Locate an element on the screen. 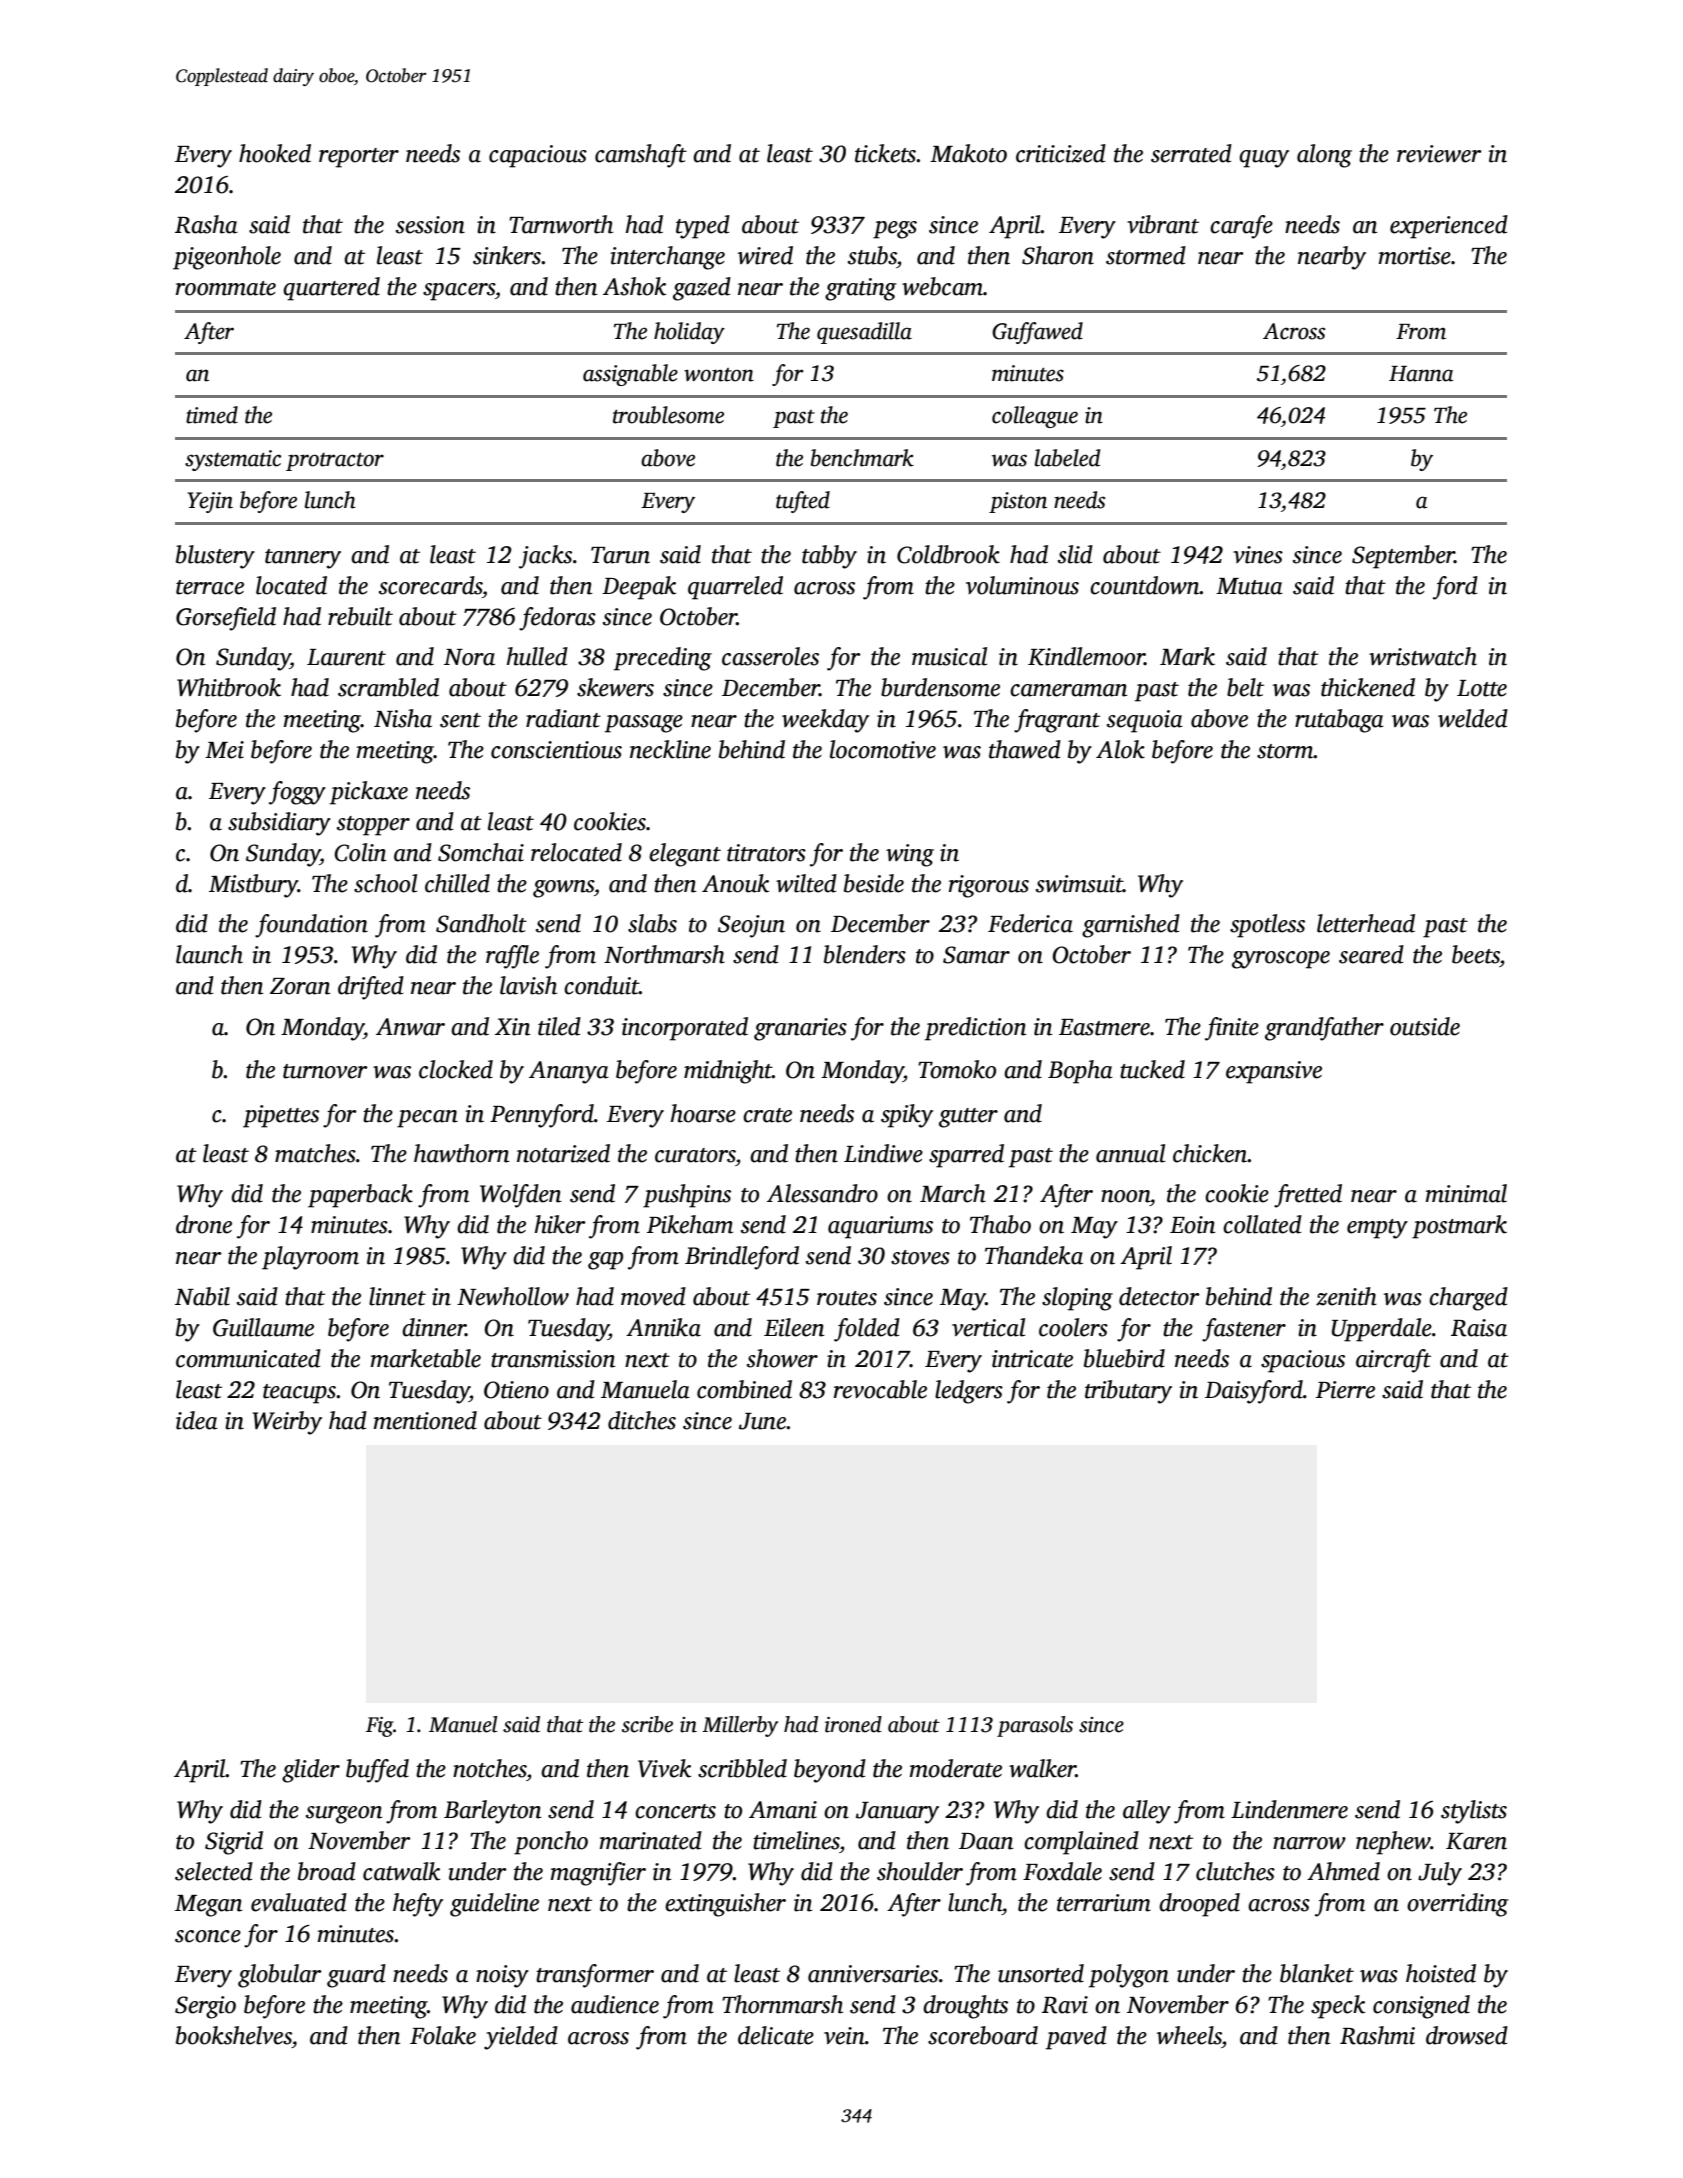  prediction is located at coordinates (975, 1029).
